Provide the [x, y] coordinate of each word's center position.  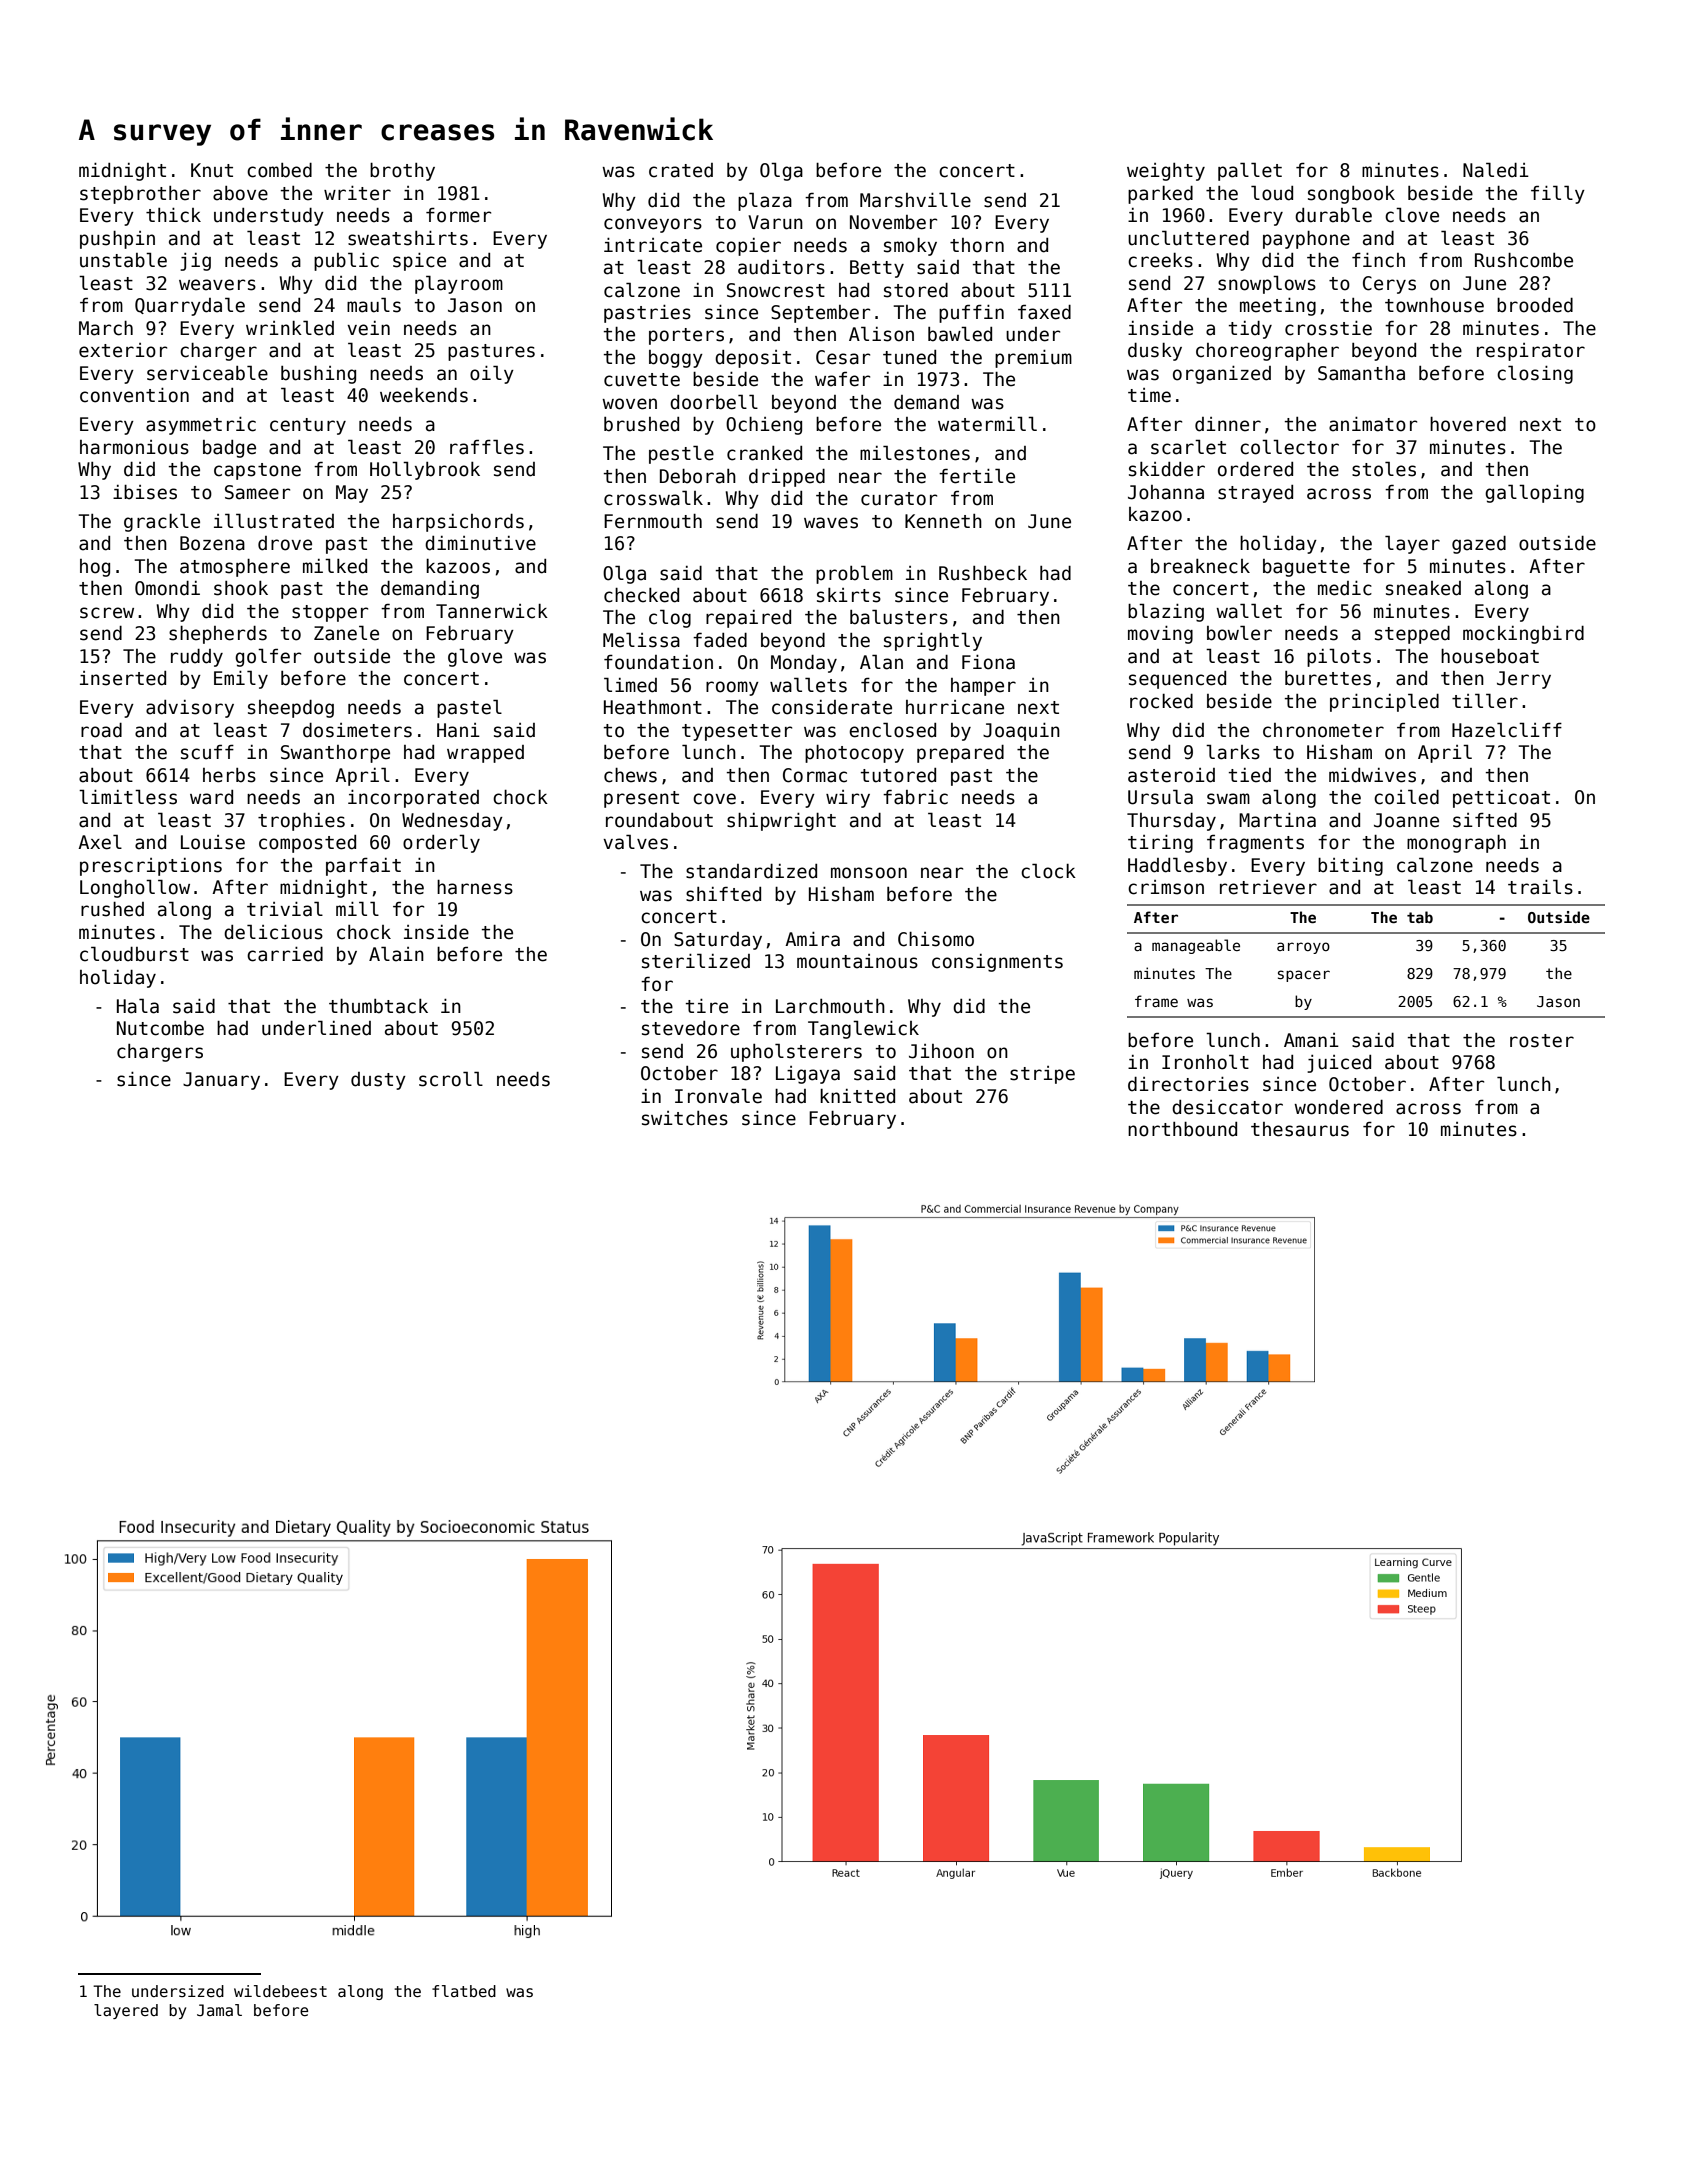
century [308, 426]
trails [1540, 887]
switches [685, 1118]
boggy [676, 359]
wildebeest [280, 1991]
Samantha [1361, 373]
